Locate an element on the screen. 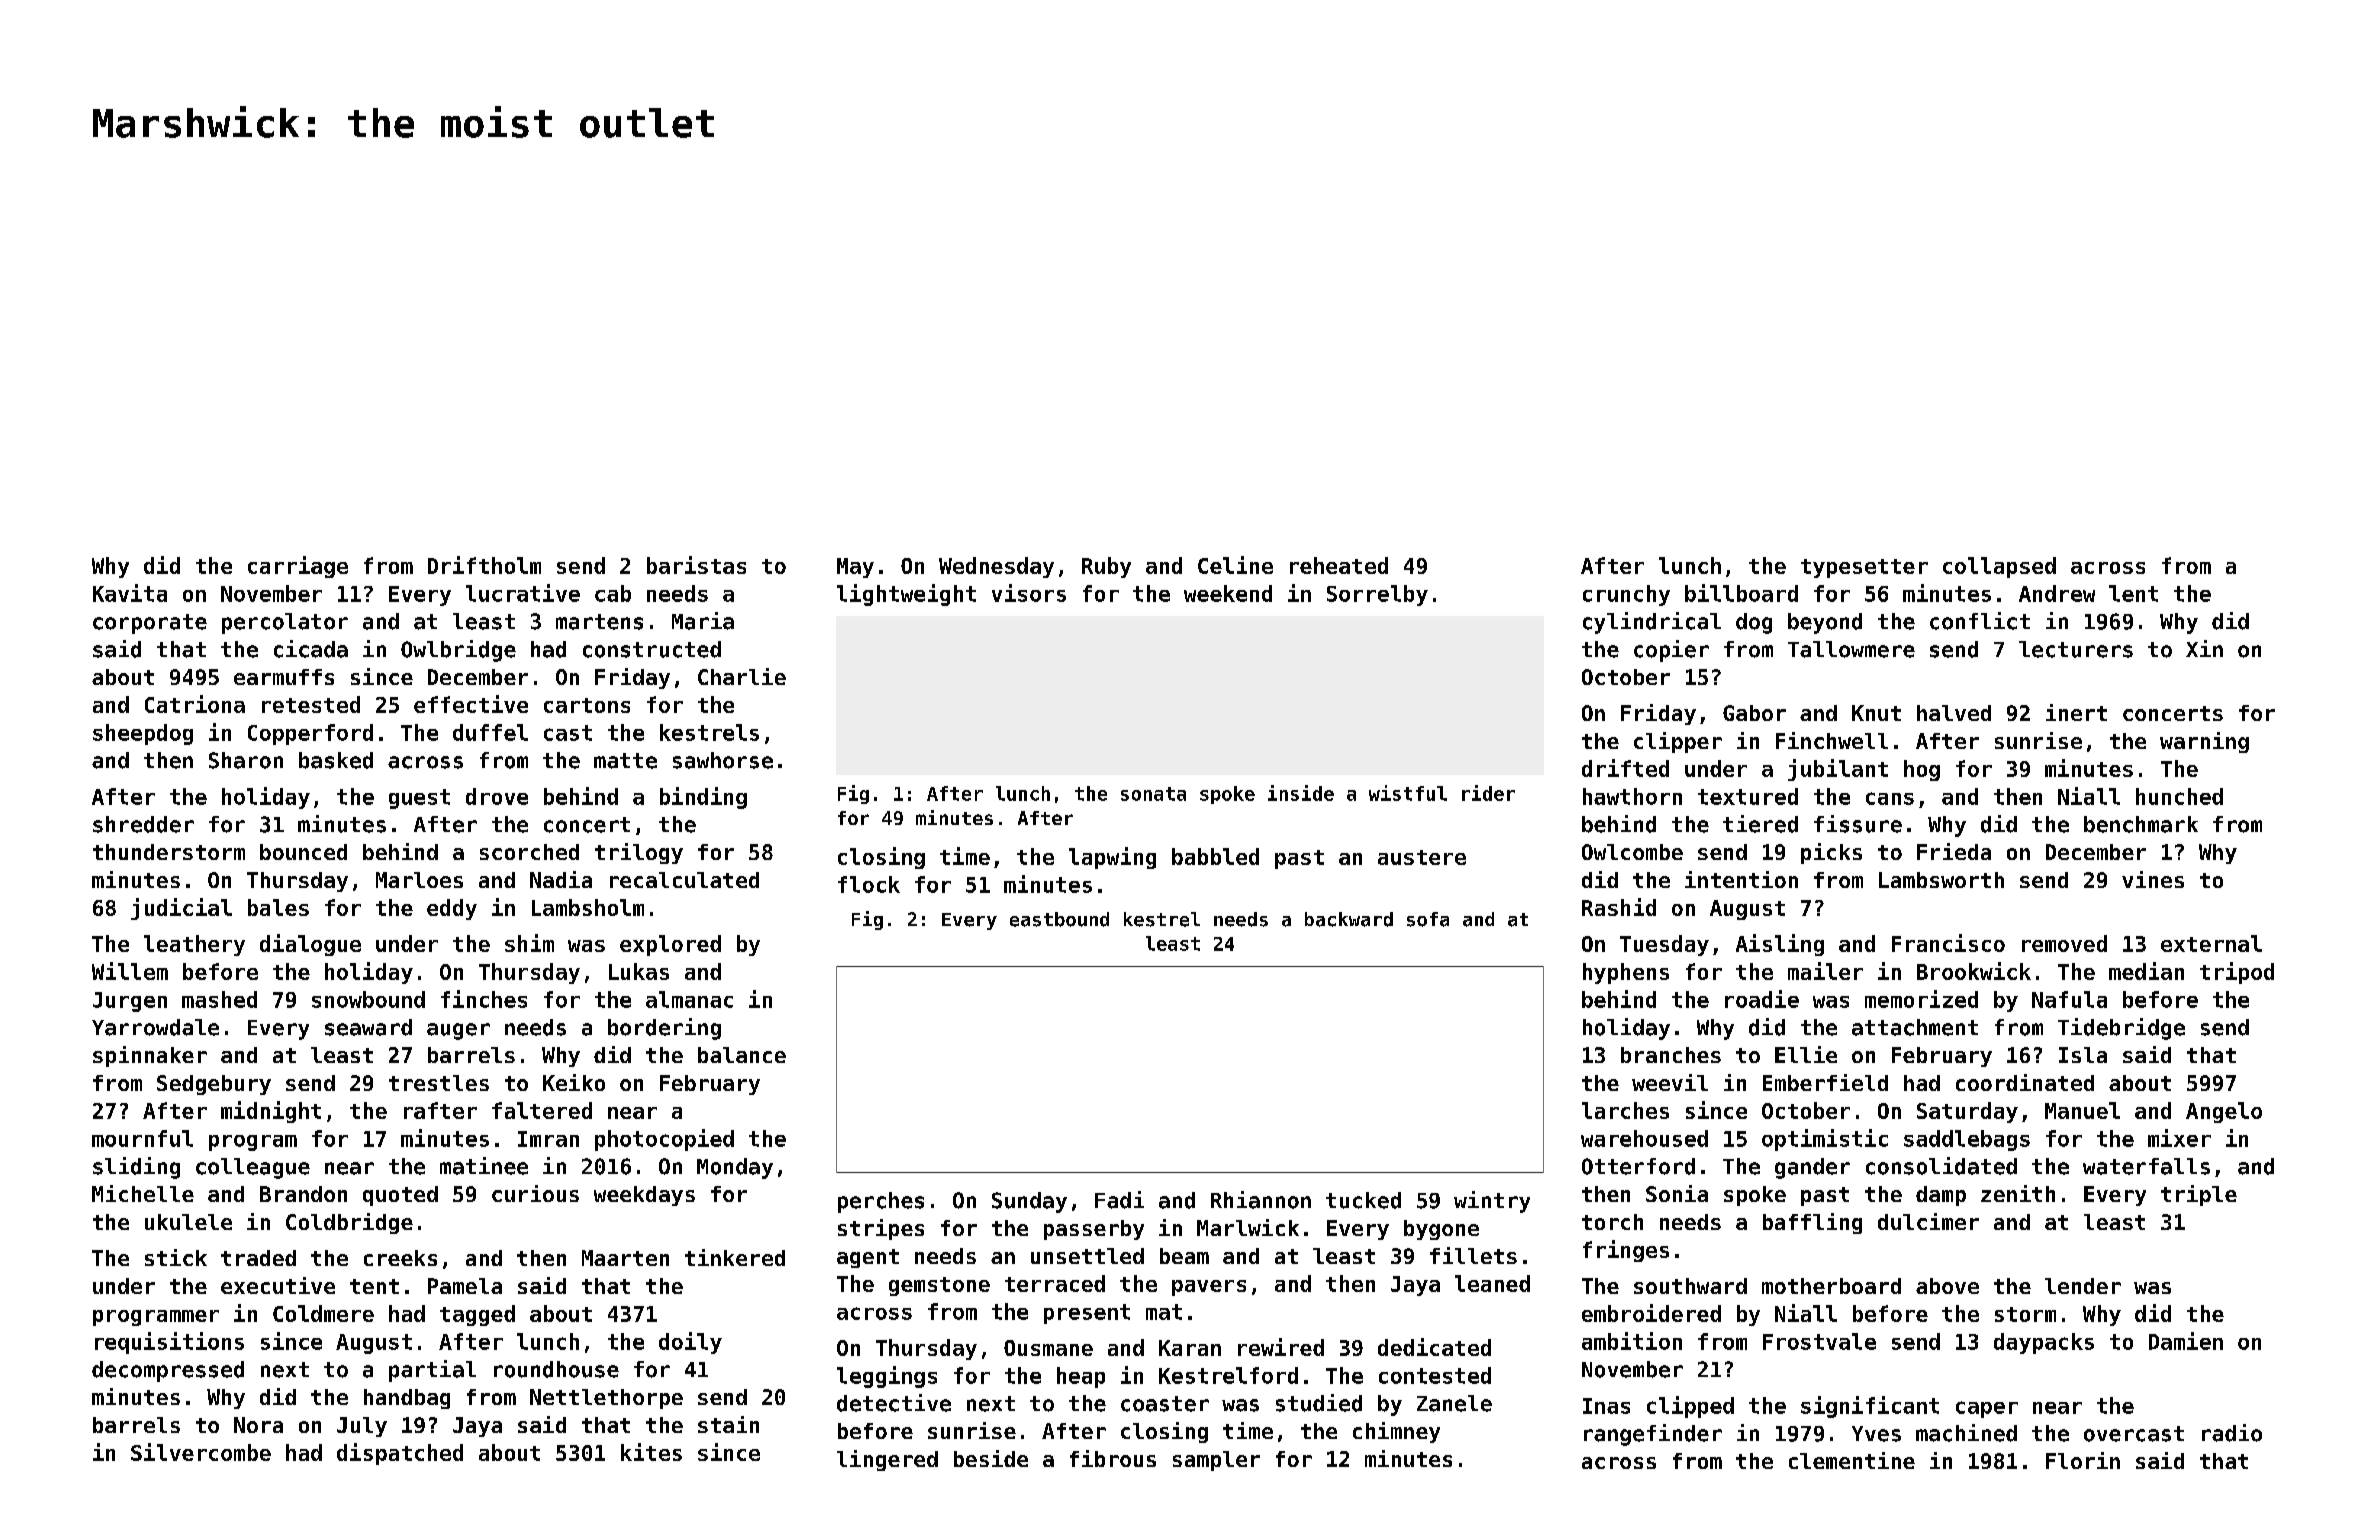 This screenshot has width=2380, height=1540. lecturers is located at coordinates (2076, 649).
